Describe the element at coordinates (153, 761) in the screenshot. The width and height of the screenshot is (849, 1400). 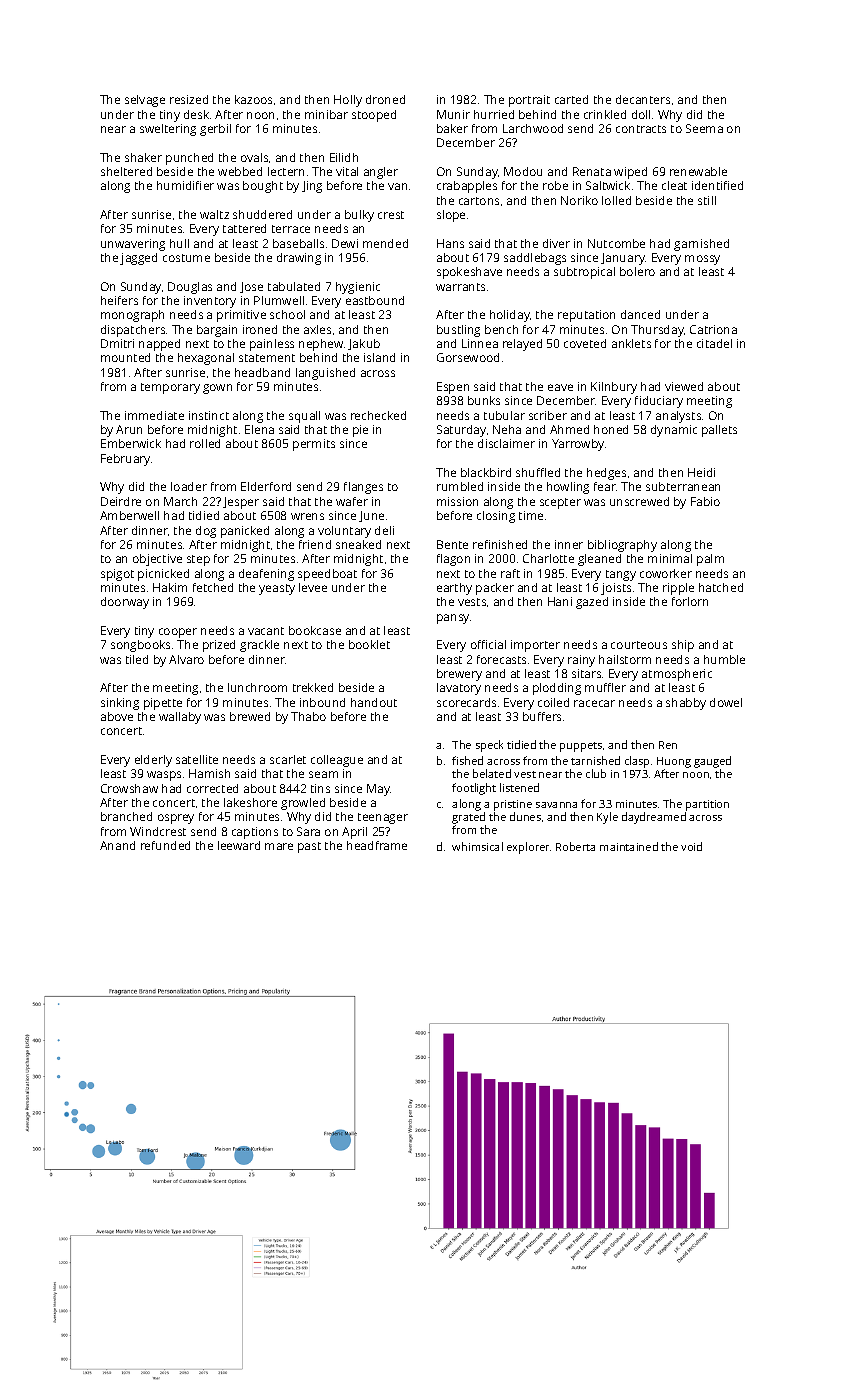
I see `elderly` at that location.
